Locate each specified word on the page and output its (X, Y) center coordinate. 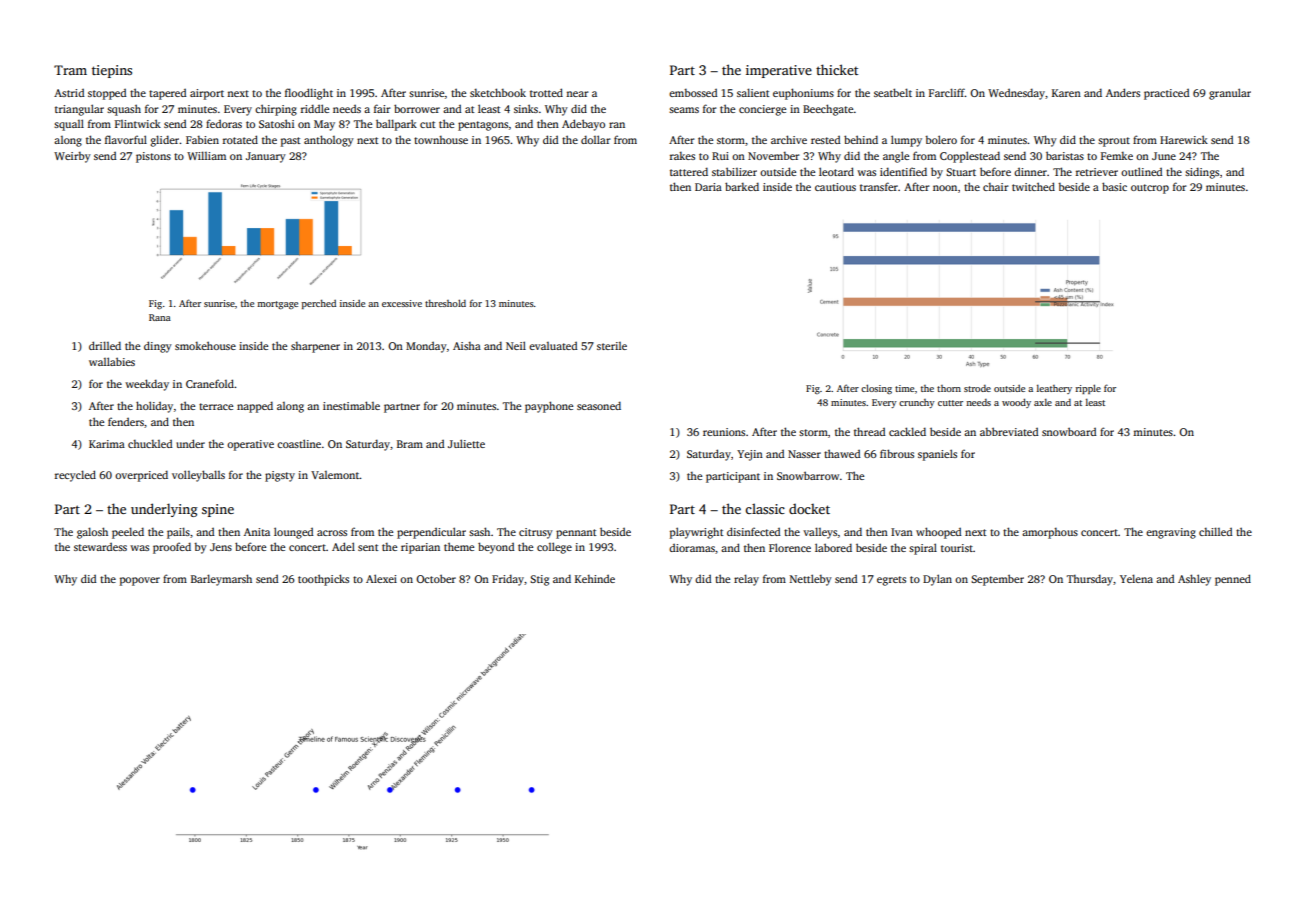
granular (1230, 94)
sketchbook (498, 92)
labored (833, 547)
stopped (107, 94)
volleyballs (198, 476)
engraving (1171, 533)
